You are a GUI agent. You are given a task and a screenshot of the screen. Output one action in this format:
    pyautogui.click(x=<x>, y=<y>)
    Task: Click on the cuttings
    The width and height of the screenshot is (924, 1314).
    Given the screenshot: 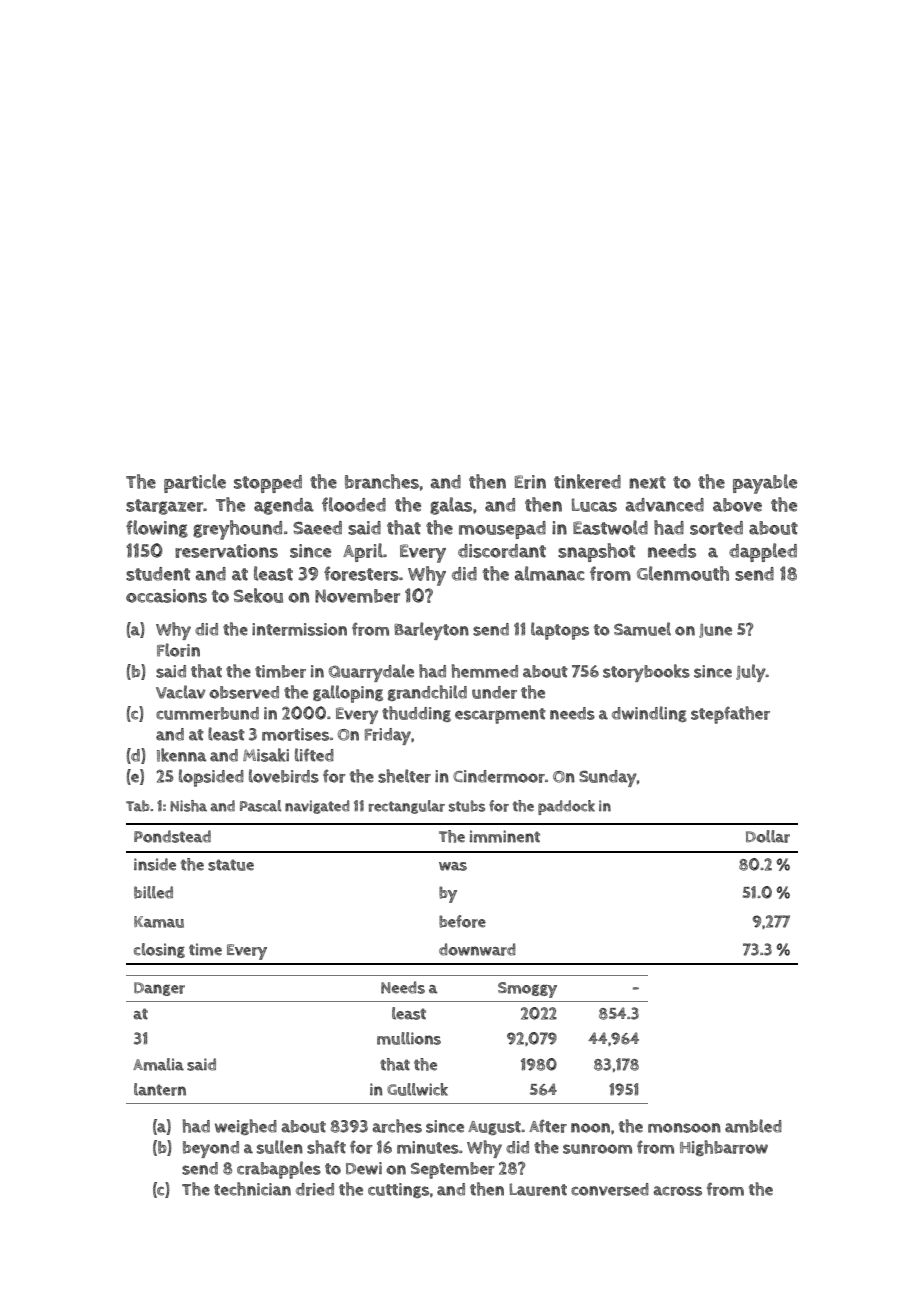 What is the action you would take?
    pyautogui.click(x=398, y=1190)
